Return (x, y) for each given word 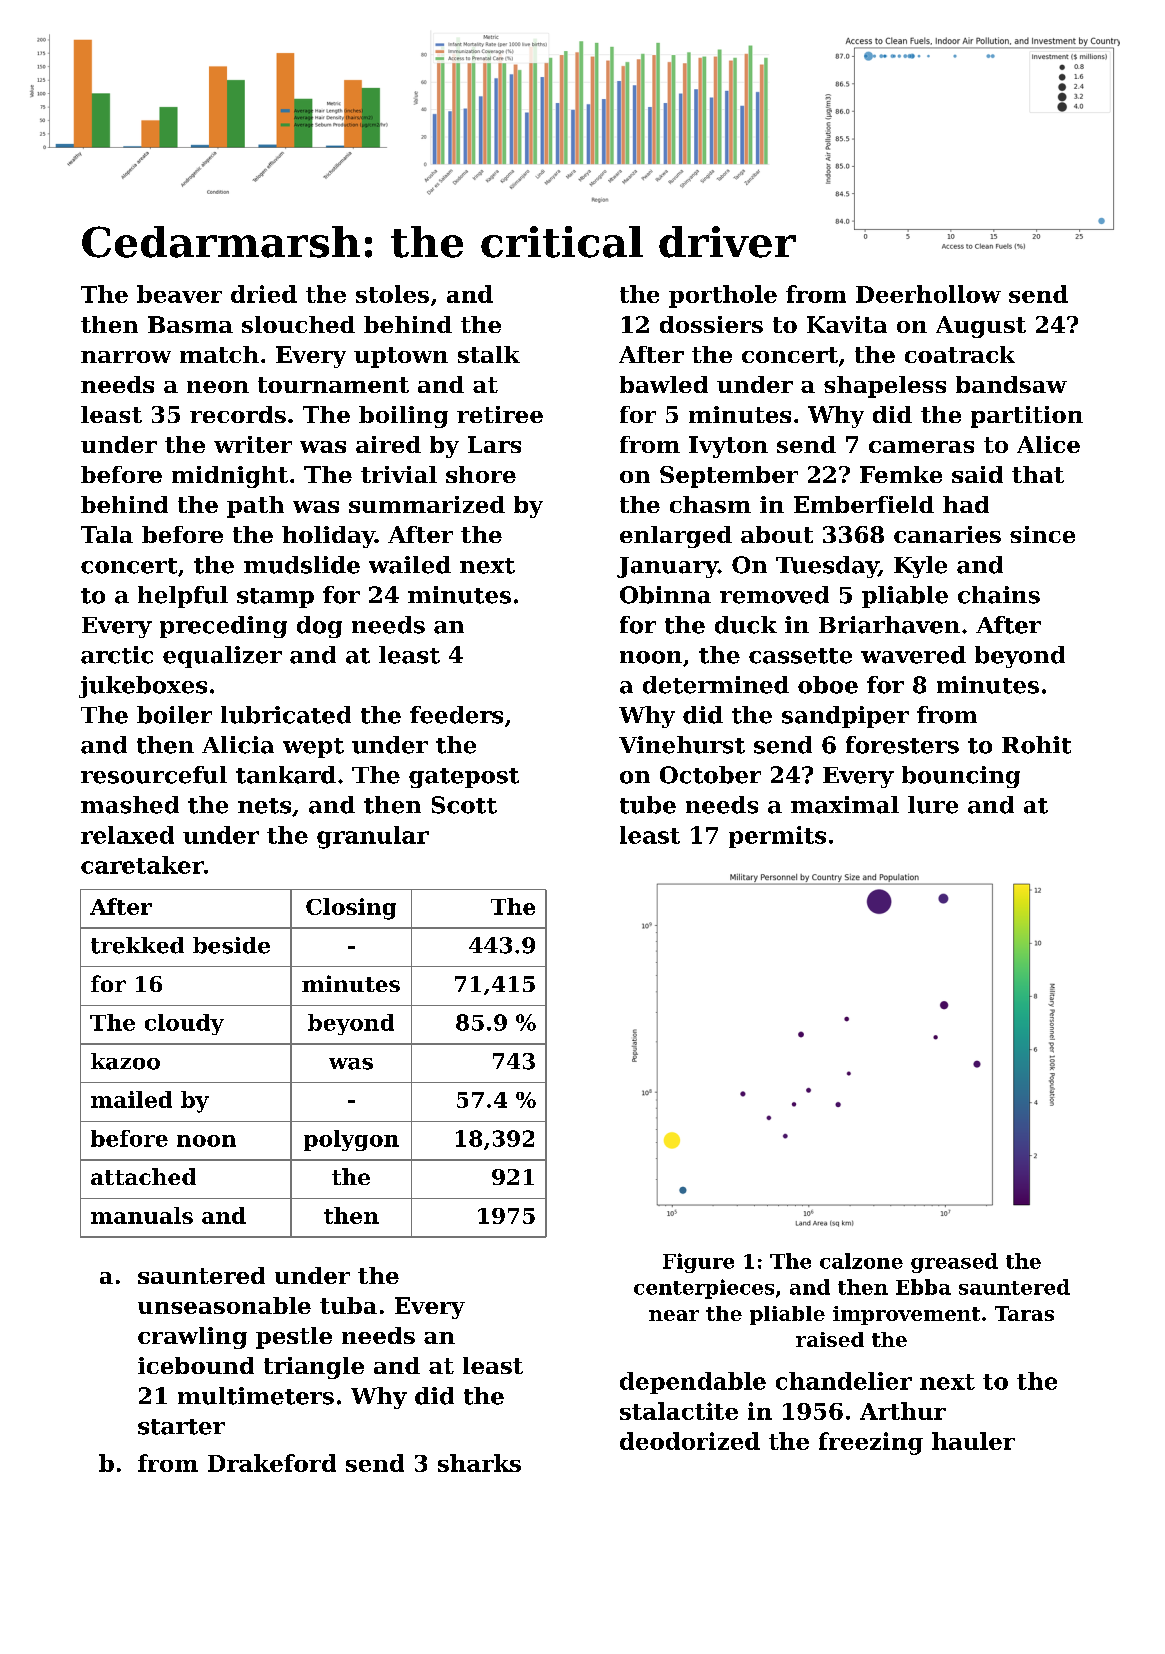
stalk (489, 354)
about (777, 534)
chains (999, 595)
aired (388, 444)
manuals (142, 1215)
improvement (906, 1315)
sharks (479, 1463)
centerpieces (704, 1289)
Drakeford (272, 1463)
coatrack (960, 354)
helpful (183, 597)
